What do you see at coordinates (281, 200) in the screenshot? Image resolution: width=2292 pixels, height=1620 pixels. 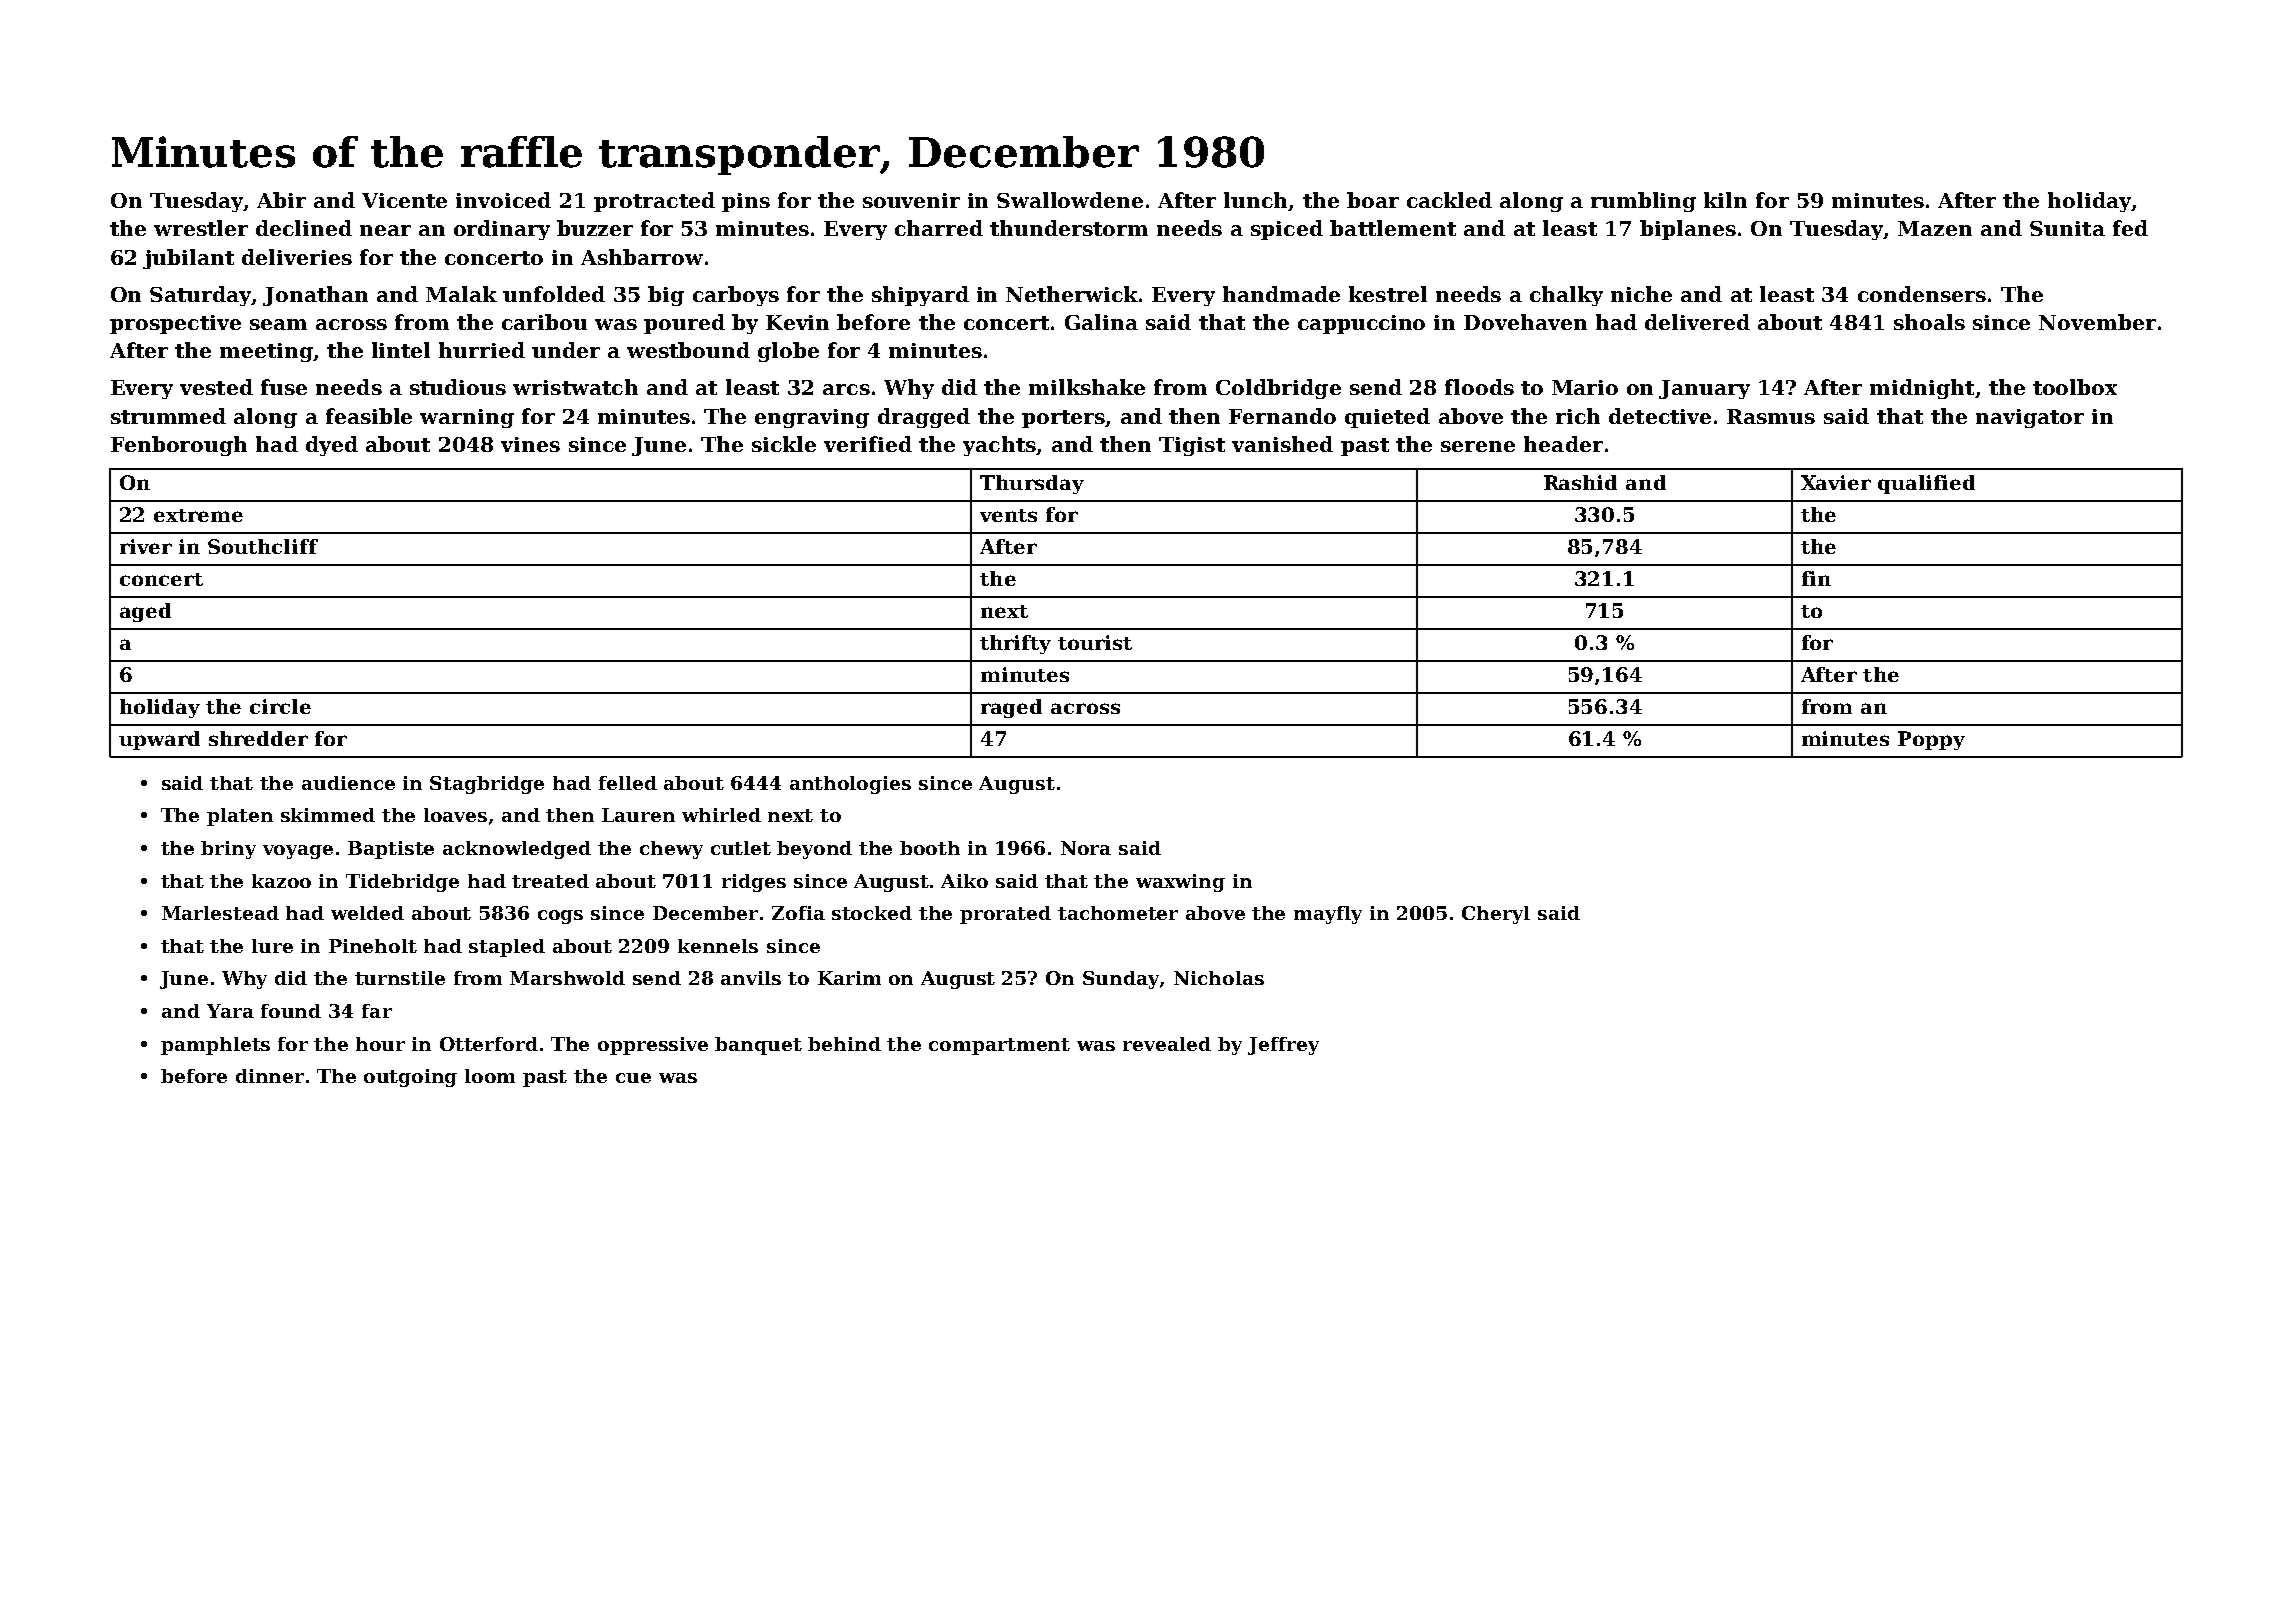 I see `Abir` at bounding box center [281, 200].
